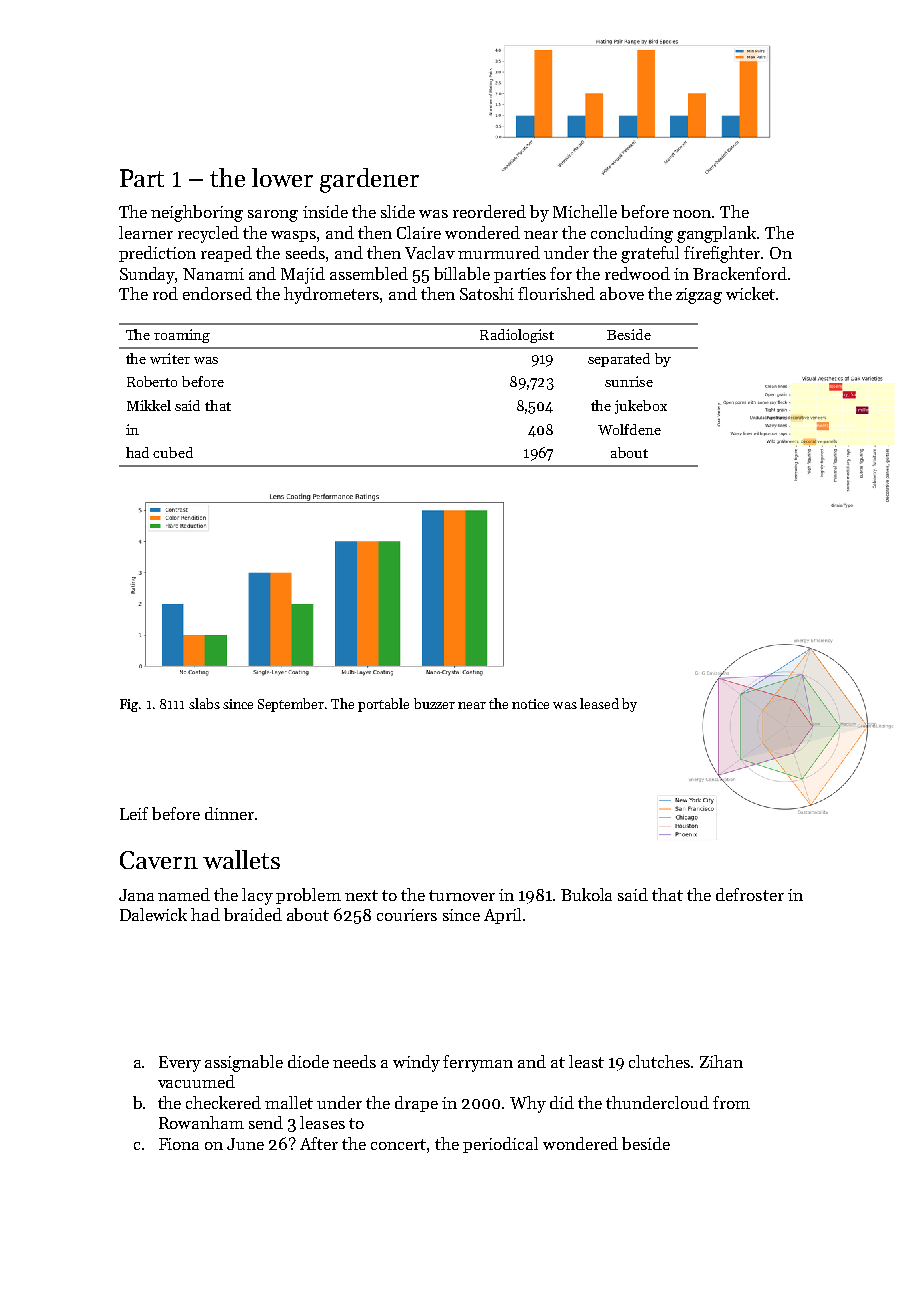 Image resolution: width=924 pixels, height=1311 pixels. What do you see at coordinates (204, 703) in the document?
I see `slabs` at bounding box center [204, 703].
